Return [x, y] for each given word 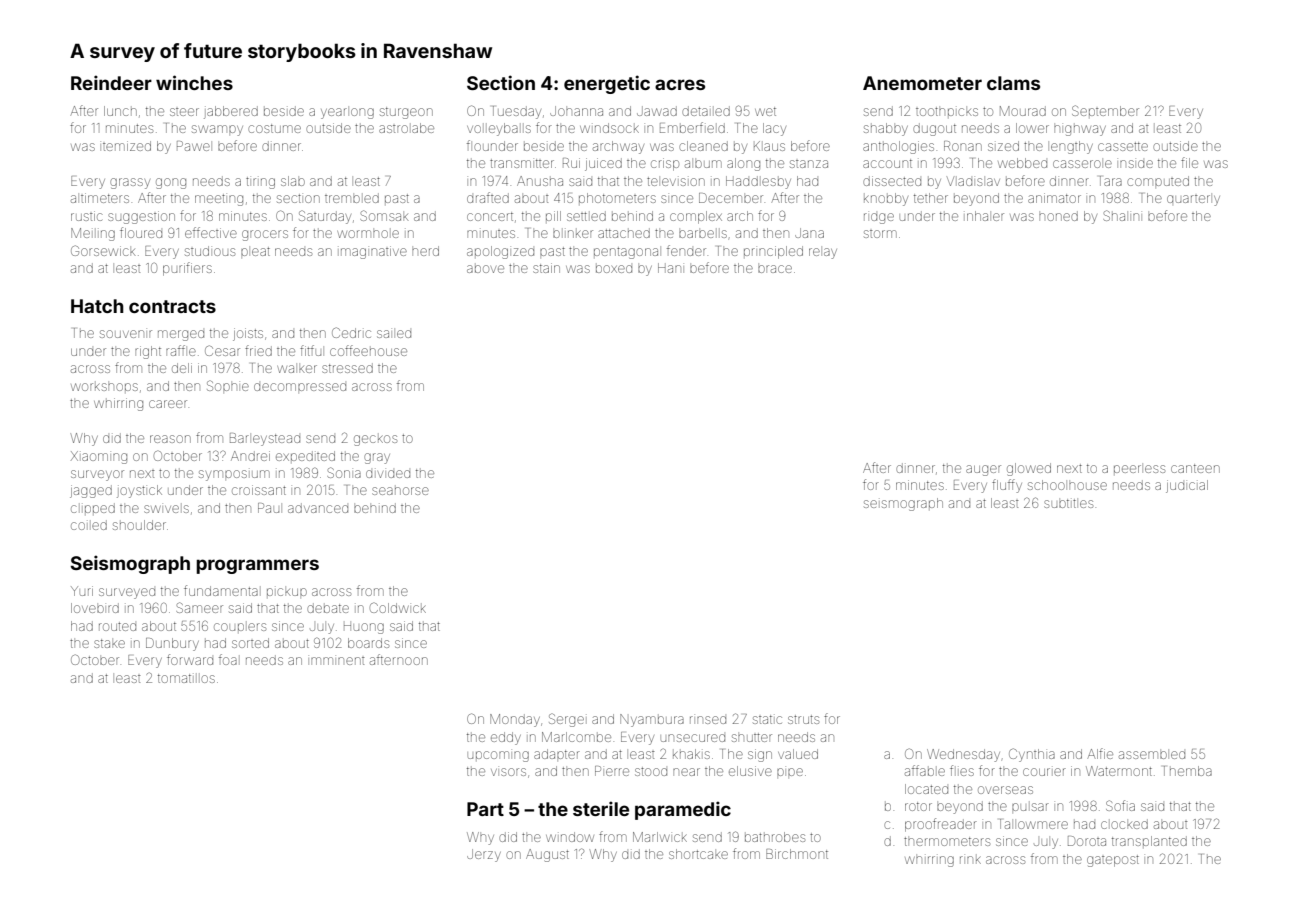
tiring [260, 183]
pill [553, 216]
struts [803, 719]
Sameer [199, 607]
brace [775, 269]
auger [983, 470]
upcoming [498, 756]
